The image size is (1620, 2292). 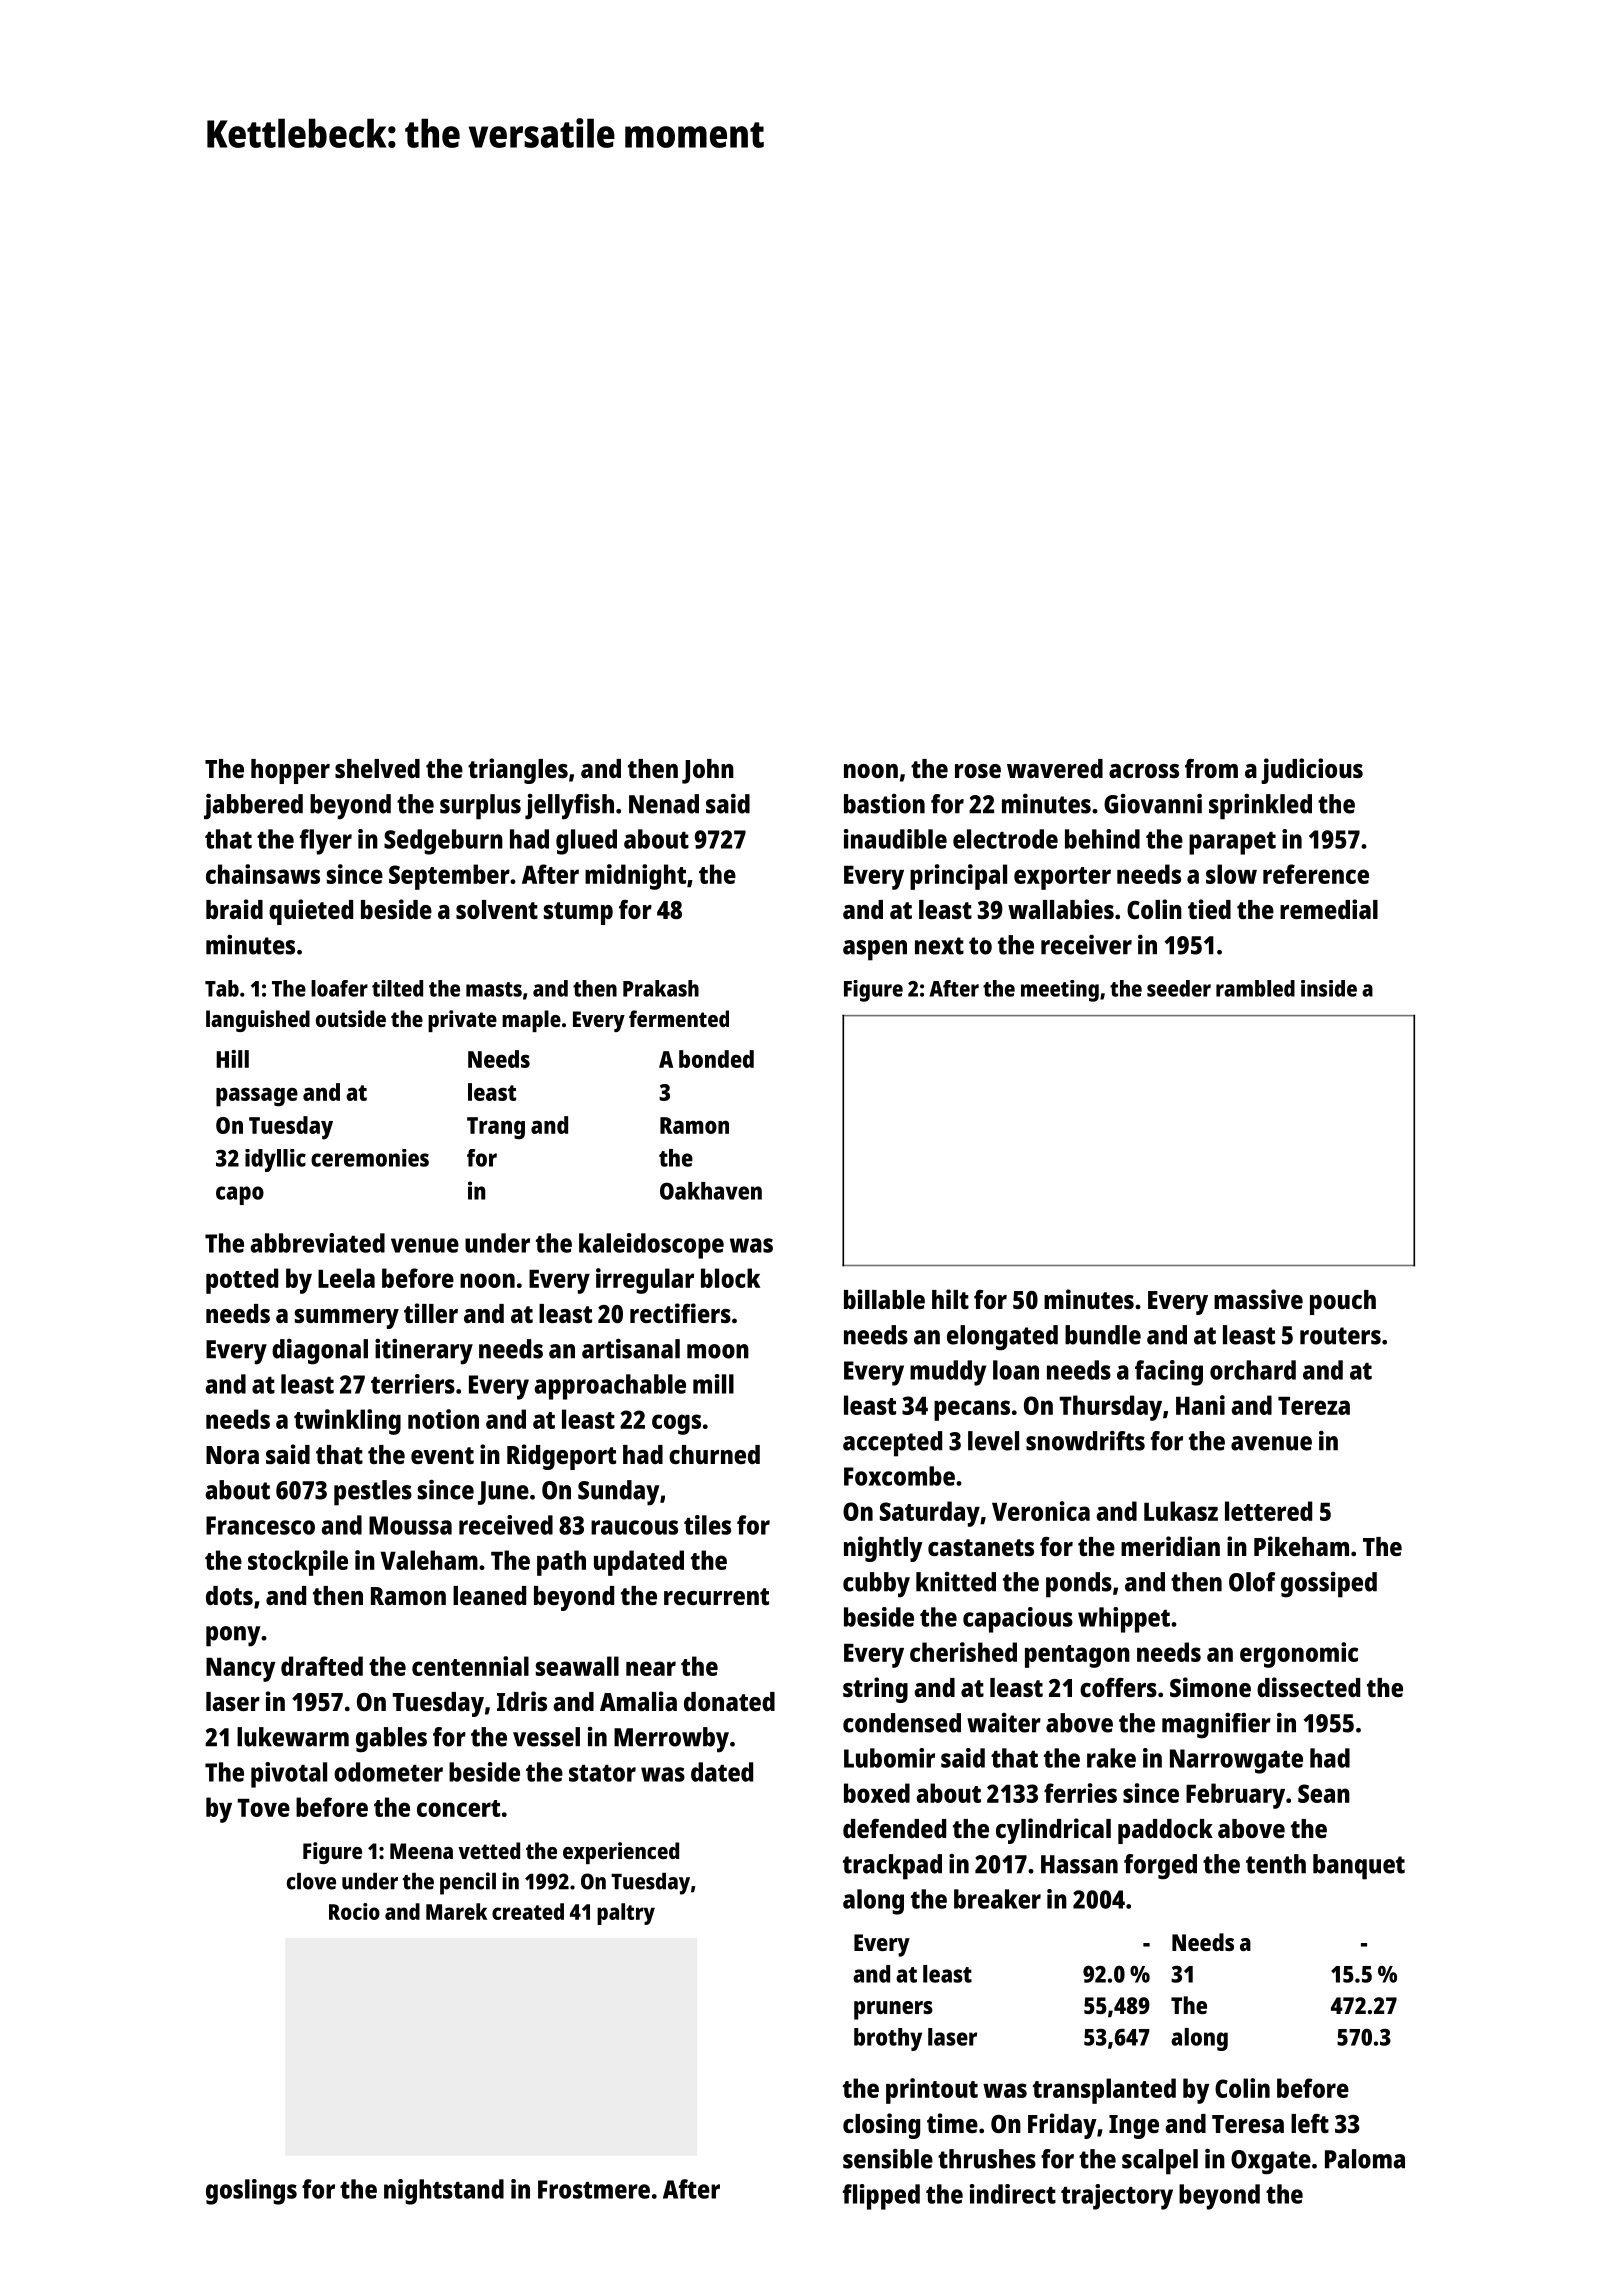 What do you see at coordinates (1268, 1511) in the page?
I see `lettered` at bounding box center [1268, 1511].
